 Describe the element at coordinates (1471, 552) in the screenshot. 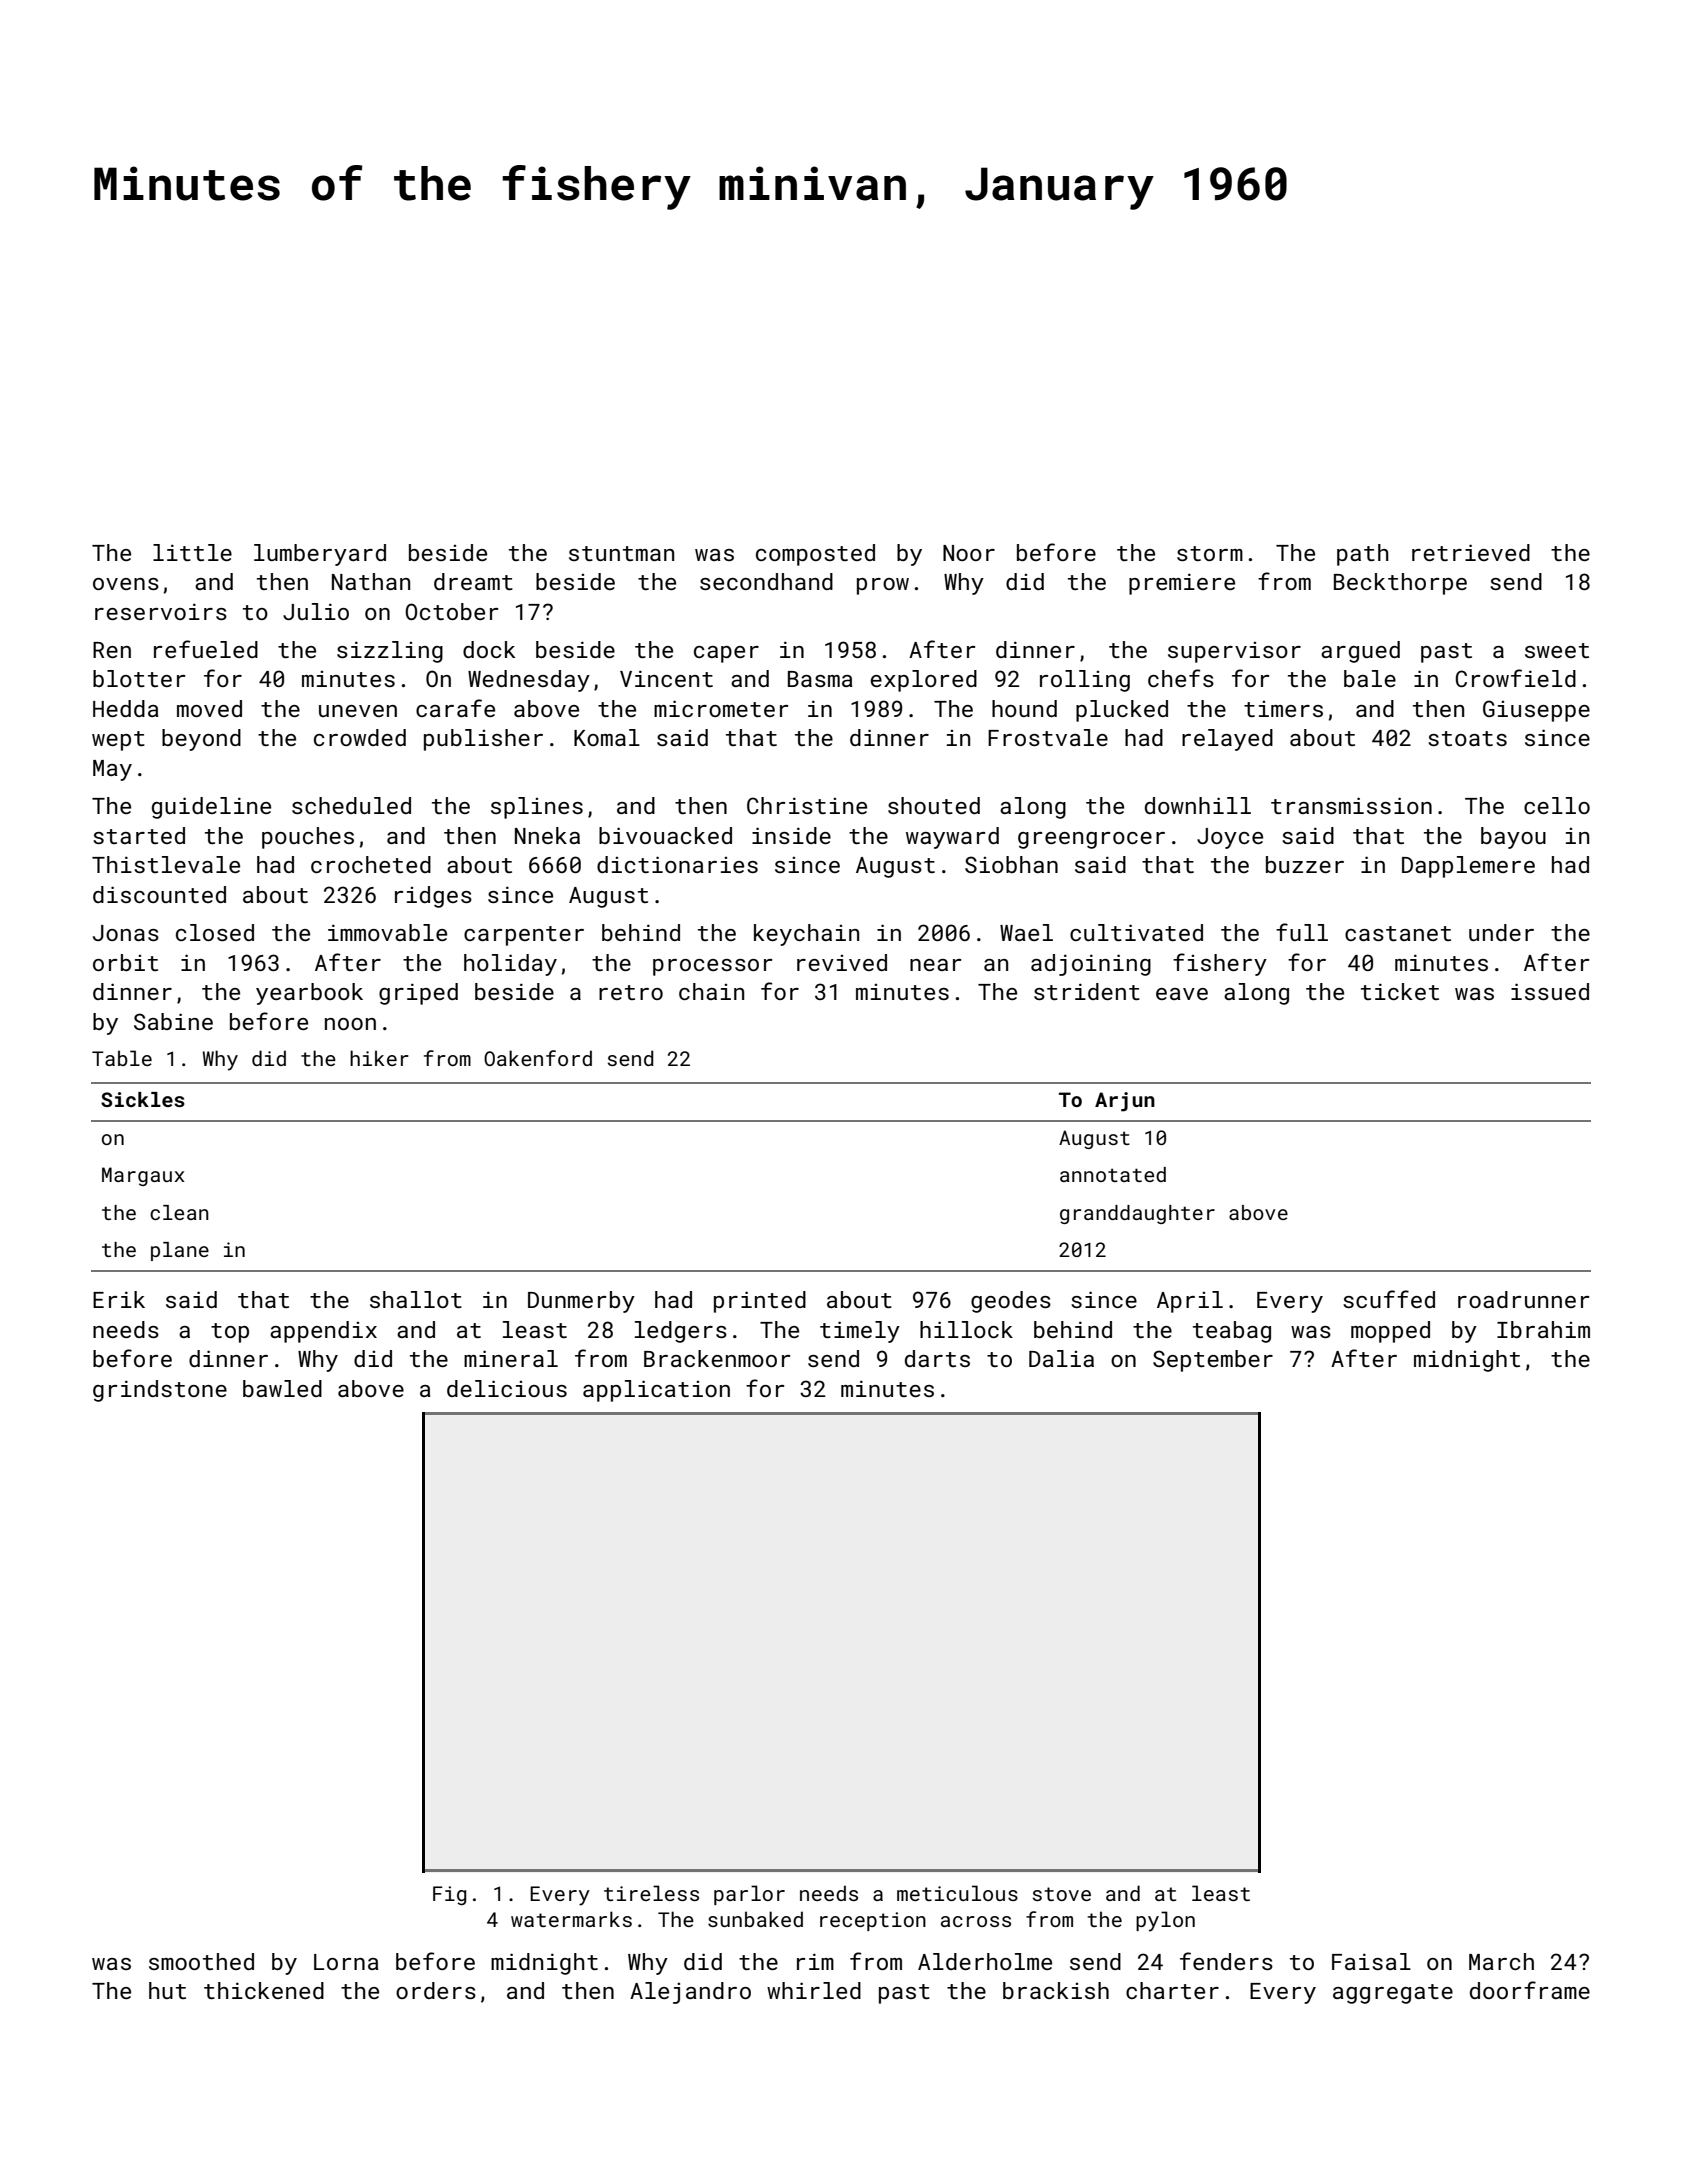

I see `retrieved` at that location.
